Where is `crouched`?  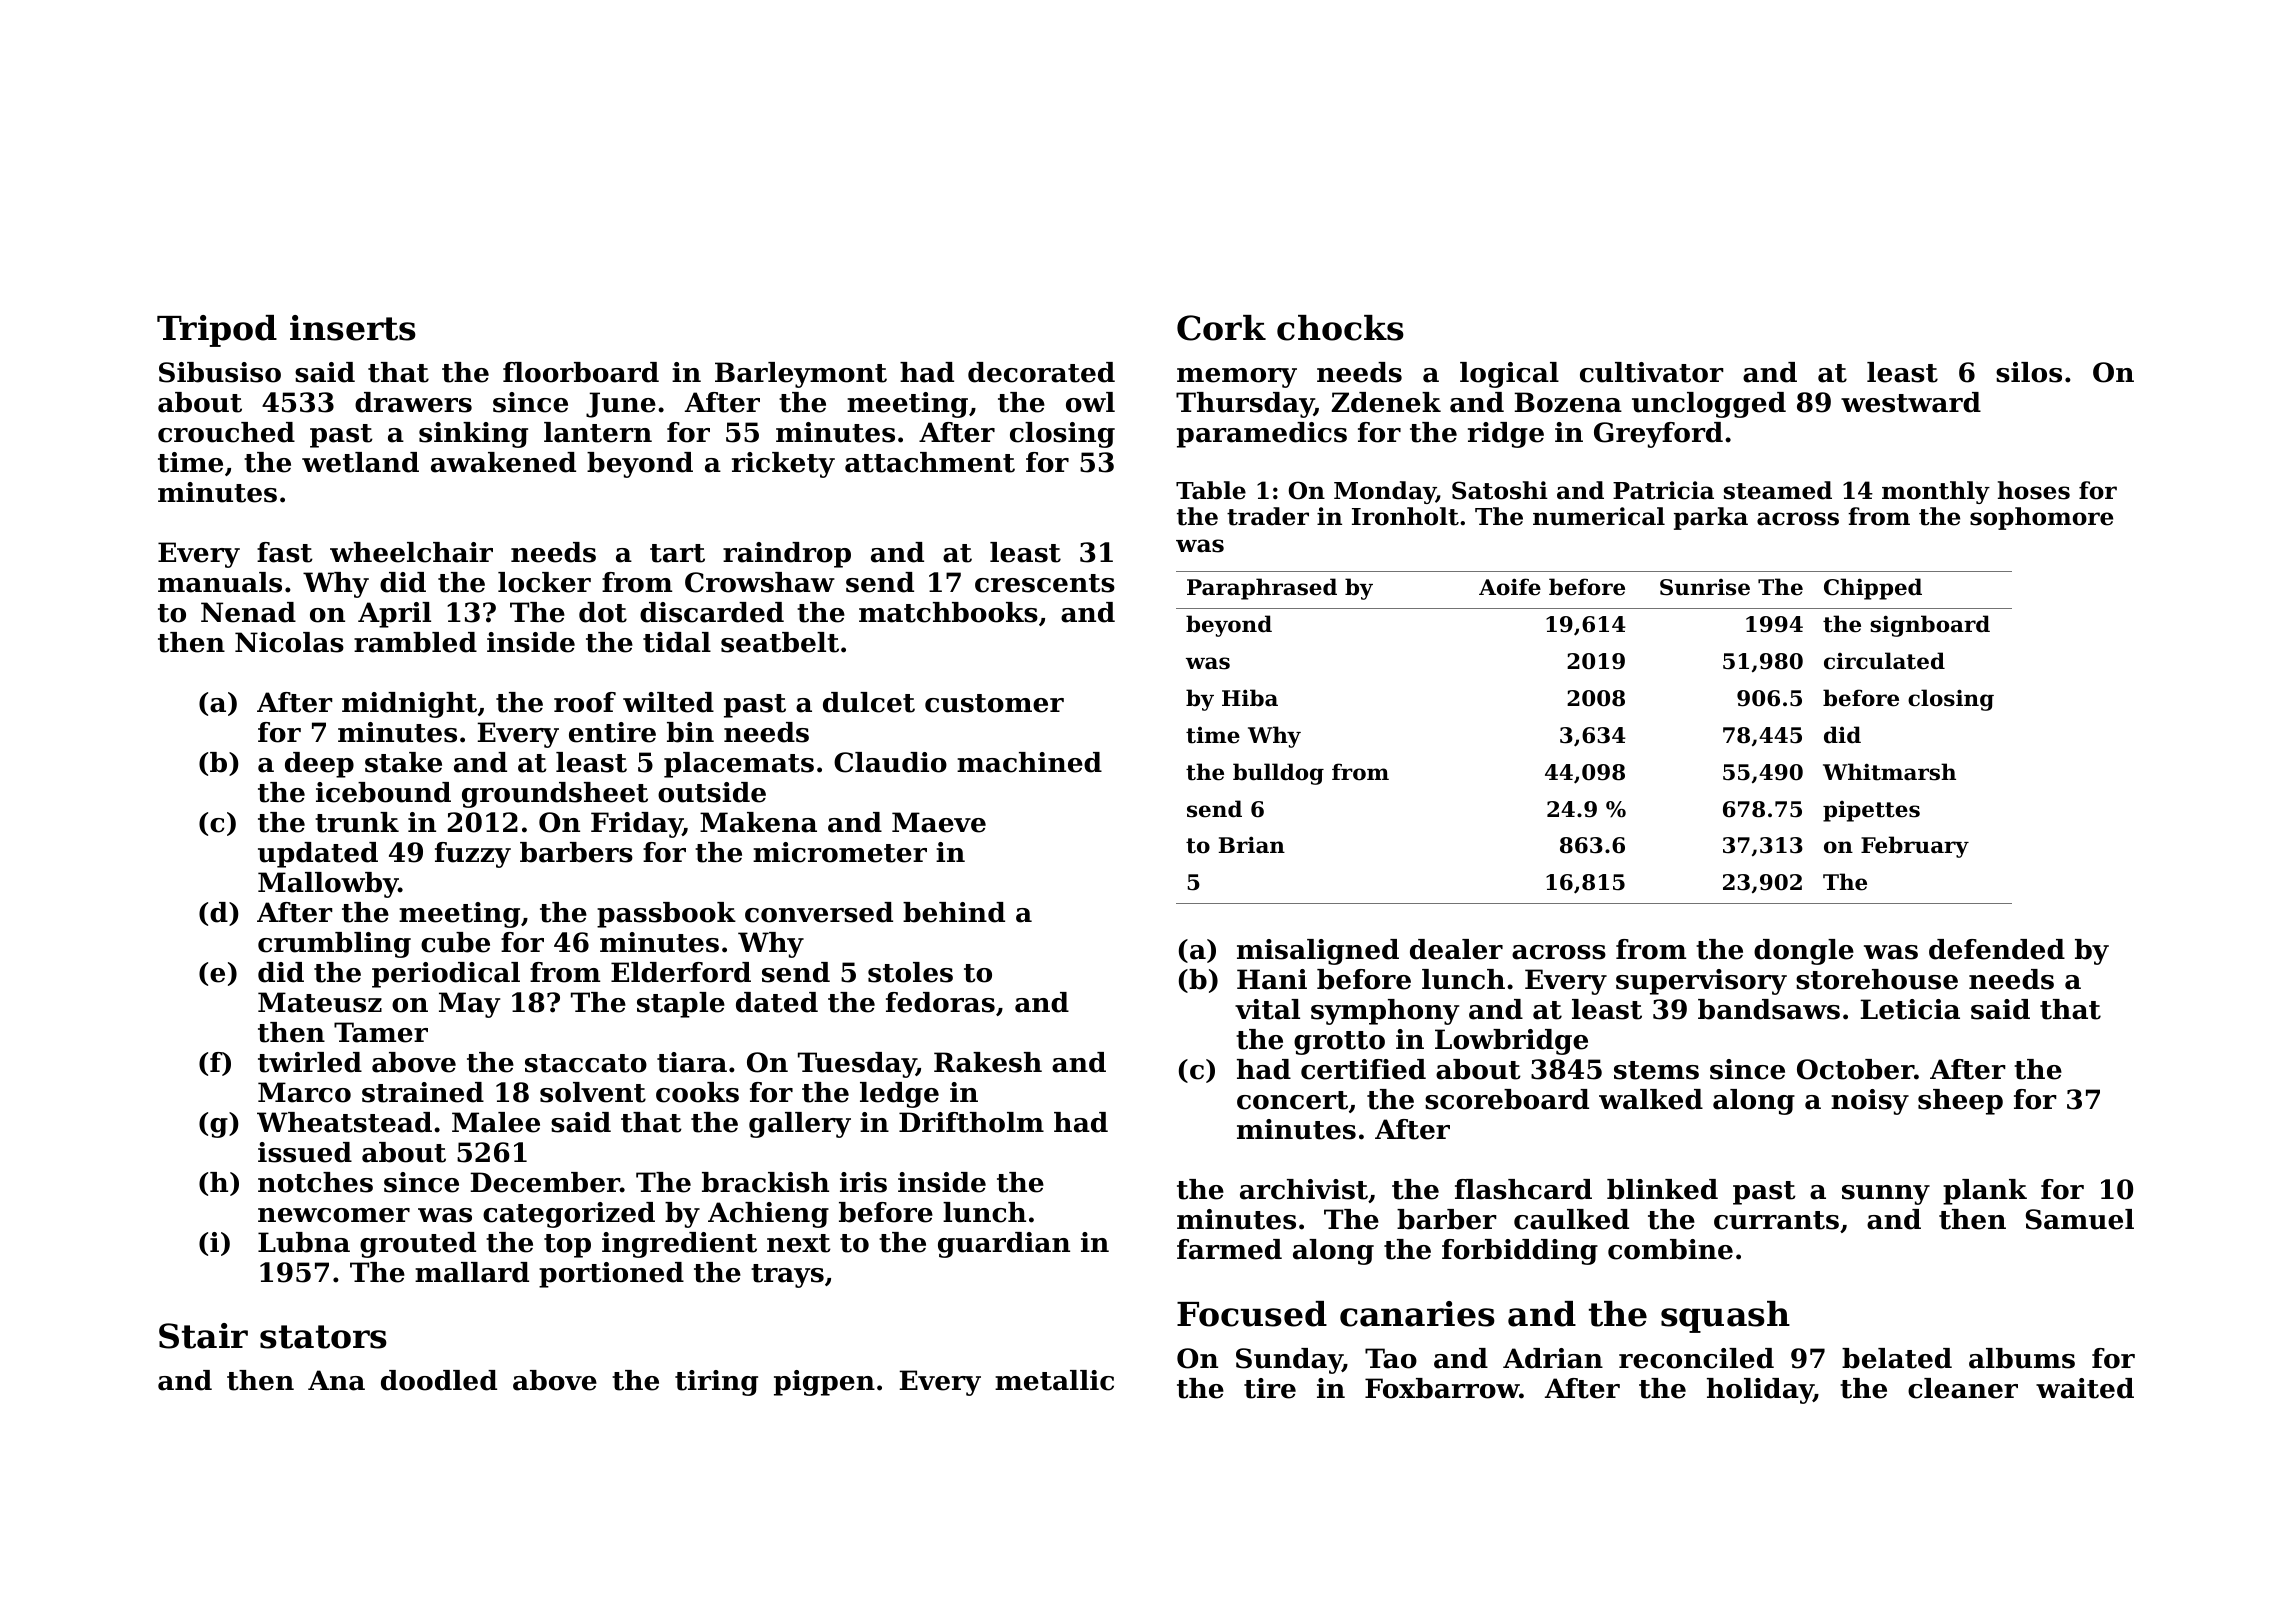
crouched is located at coordinates (226, 432).
